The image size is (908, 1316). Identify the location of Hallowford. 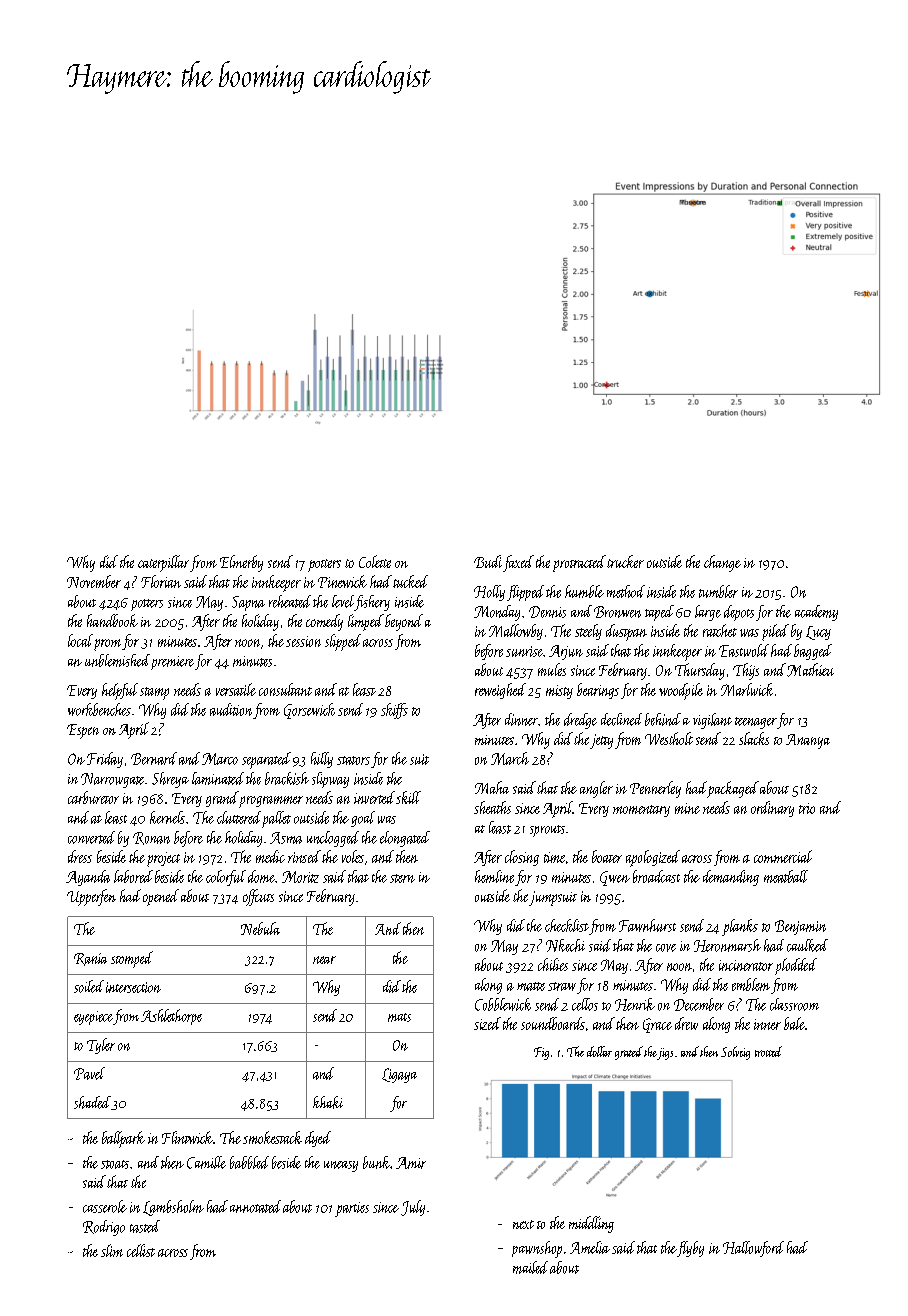
(753, 1249).
